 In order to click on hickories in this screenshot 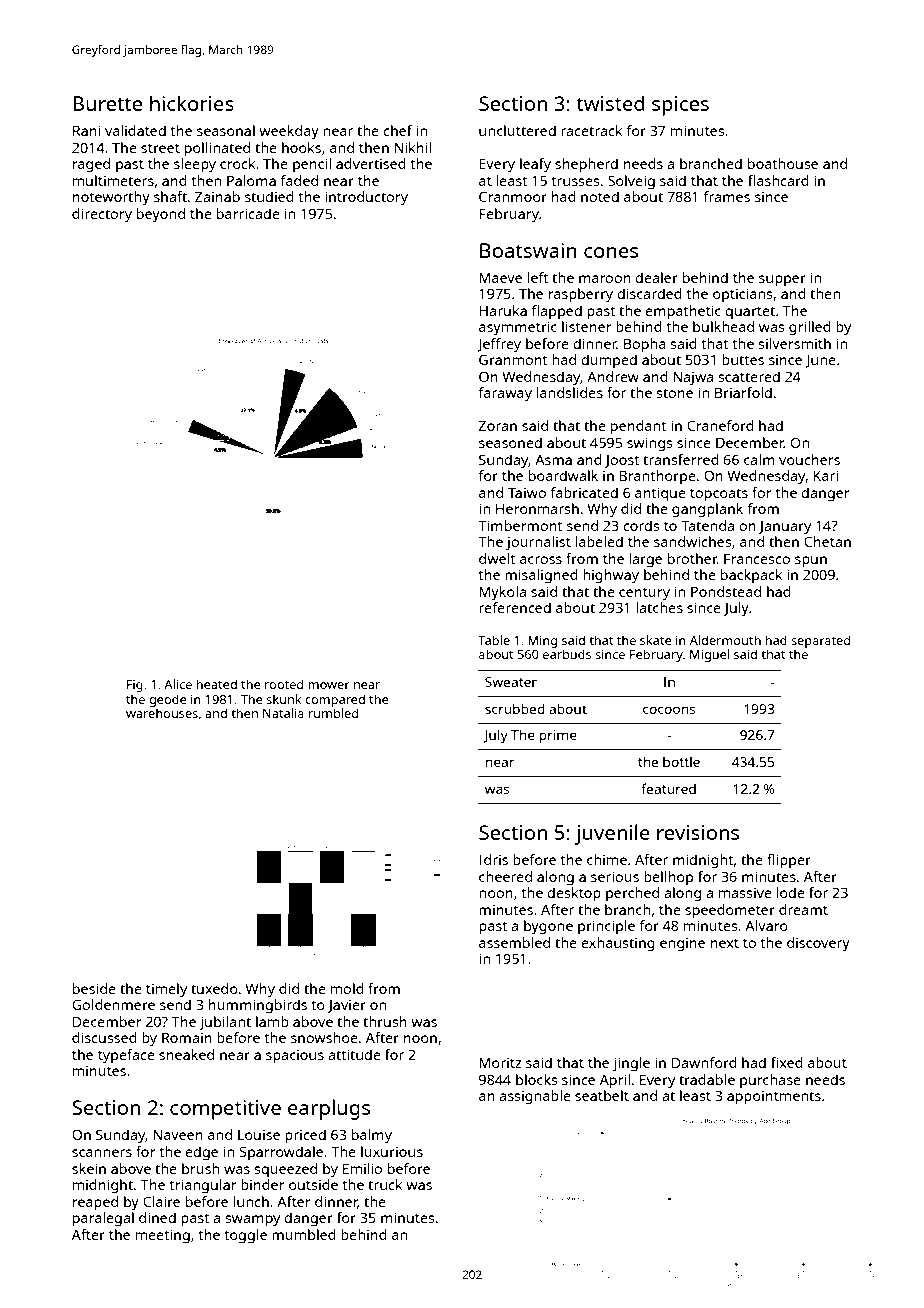, I will do `click(192, 103)`.
